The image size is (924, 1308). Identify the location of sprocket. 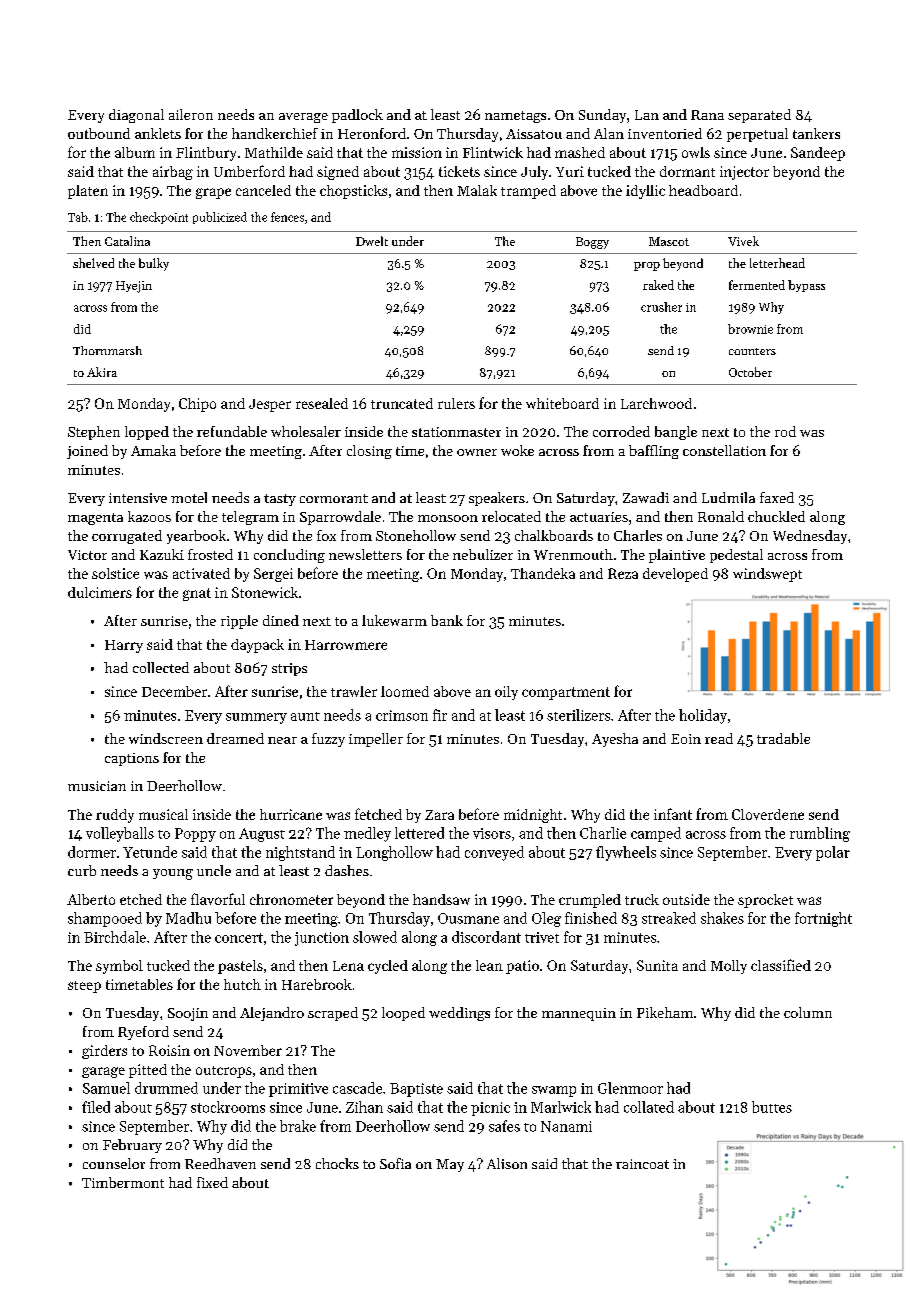
(765, 901).
